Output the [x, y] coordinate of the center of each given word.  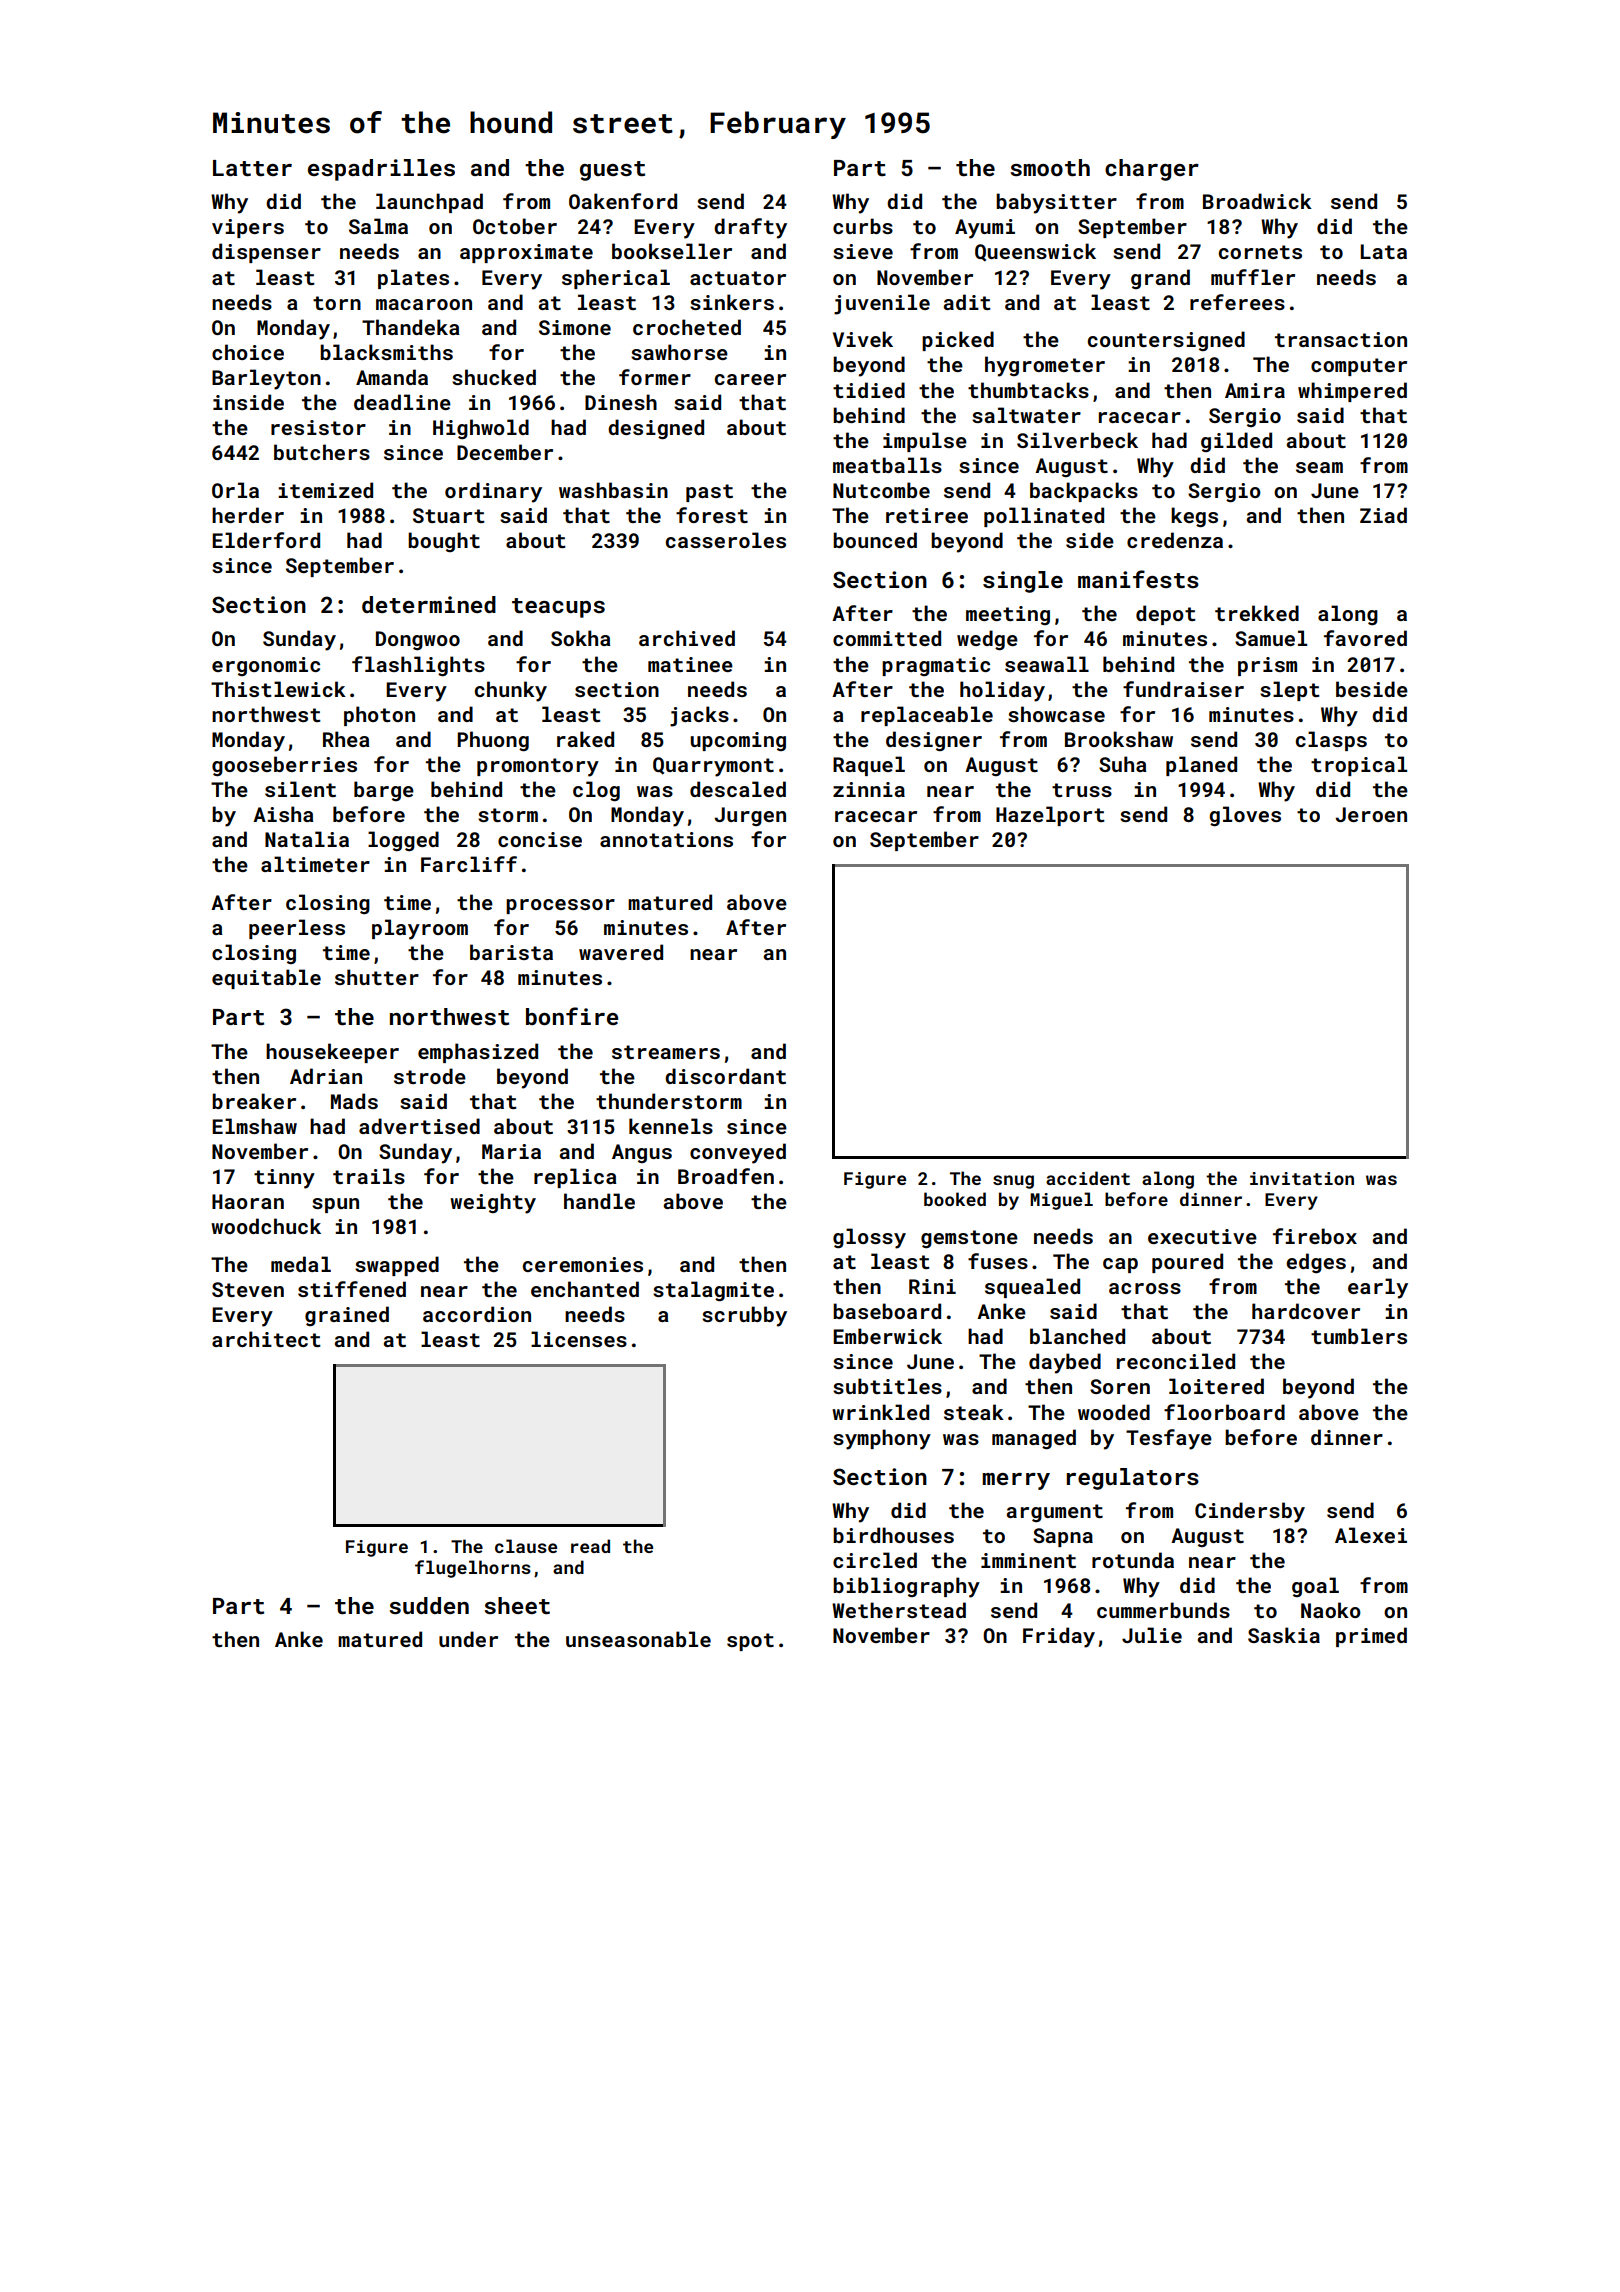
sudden [429, 1605]
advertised [419, 1126]
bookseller [672, 251]
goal [1315, 1587]
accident [1088, 1178]
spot [750, 1642]
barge [384, 791]
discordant [725, 1076]
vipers [248, 228]
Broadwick [1257, 201]
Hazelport [1050, 816]
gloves [1245, 816]
